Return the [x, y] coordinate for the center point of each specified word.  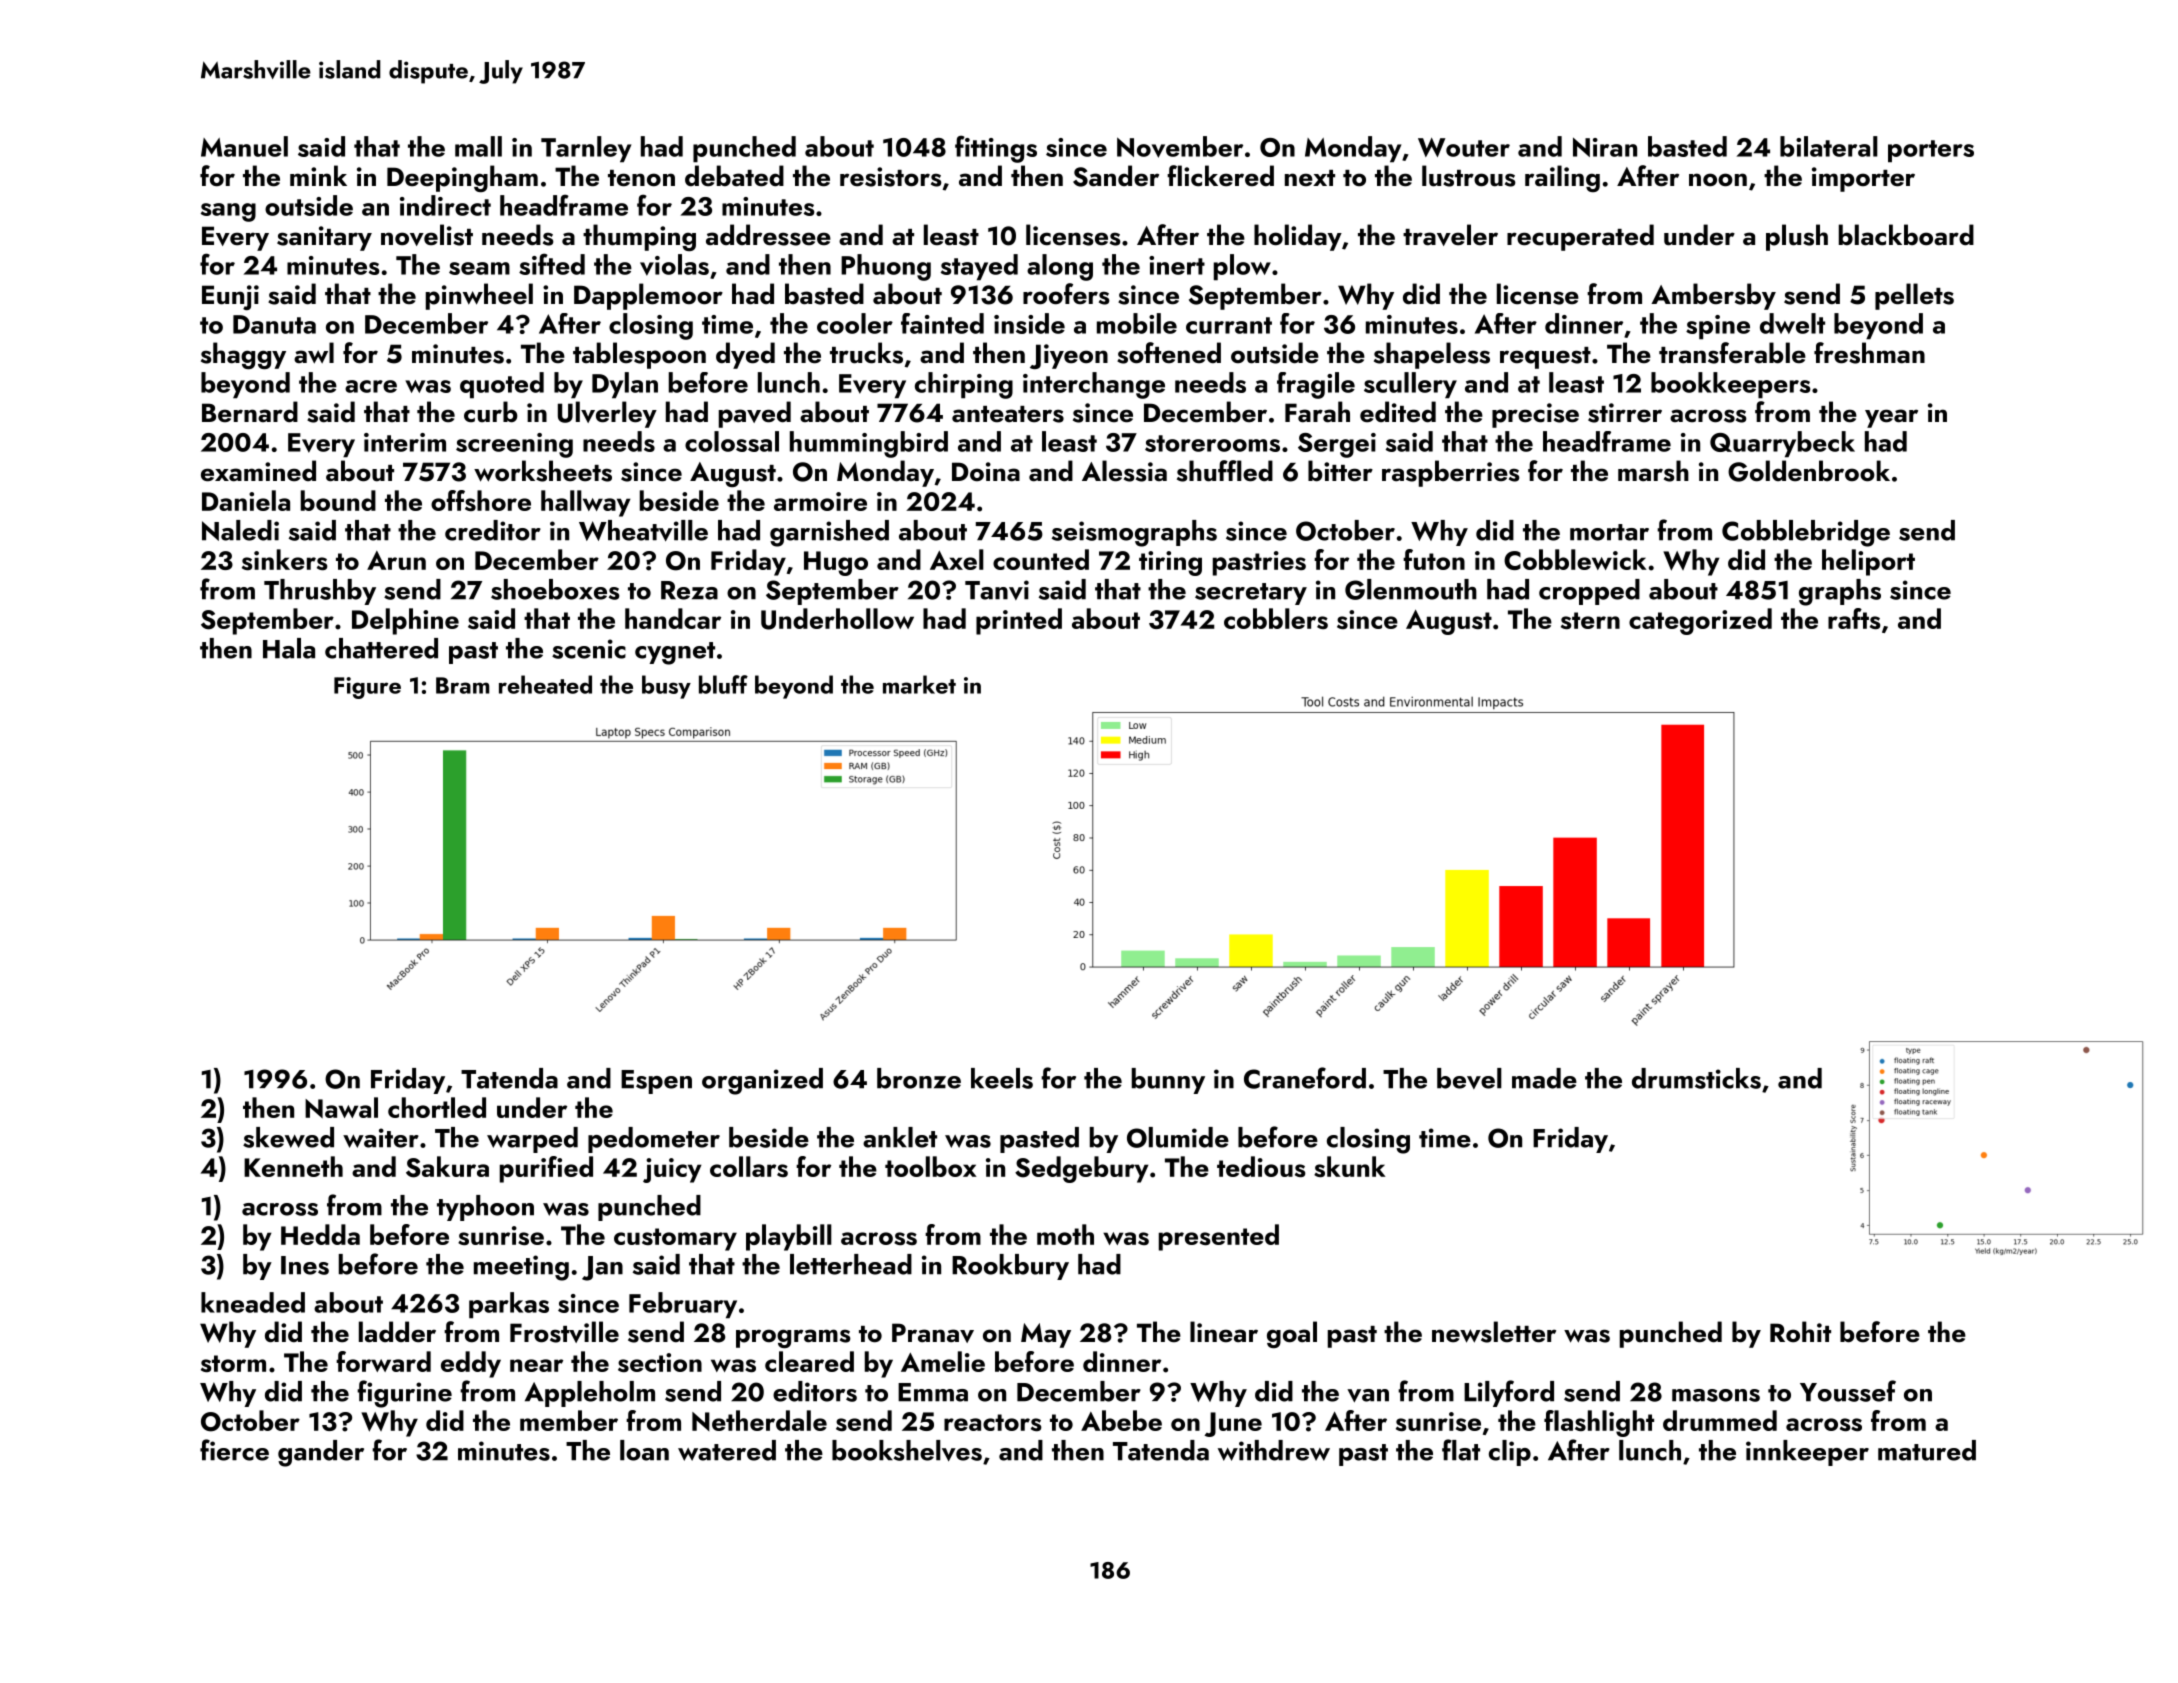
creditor [493, 530]
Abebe [1121, 1420]
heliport [1868, 562]
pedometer [654, 1140]
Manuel [244, 146]
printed [1019, 621]
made [1544, 1078]
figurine [404, 1394]
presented [1219, 1237]
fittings [996, 149]
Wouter [1464, 147]
